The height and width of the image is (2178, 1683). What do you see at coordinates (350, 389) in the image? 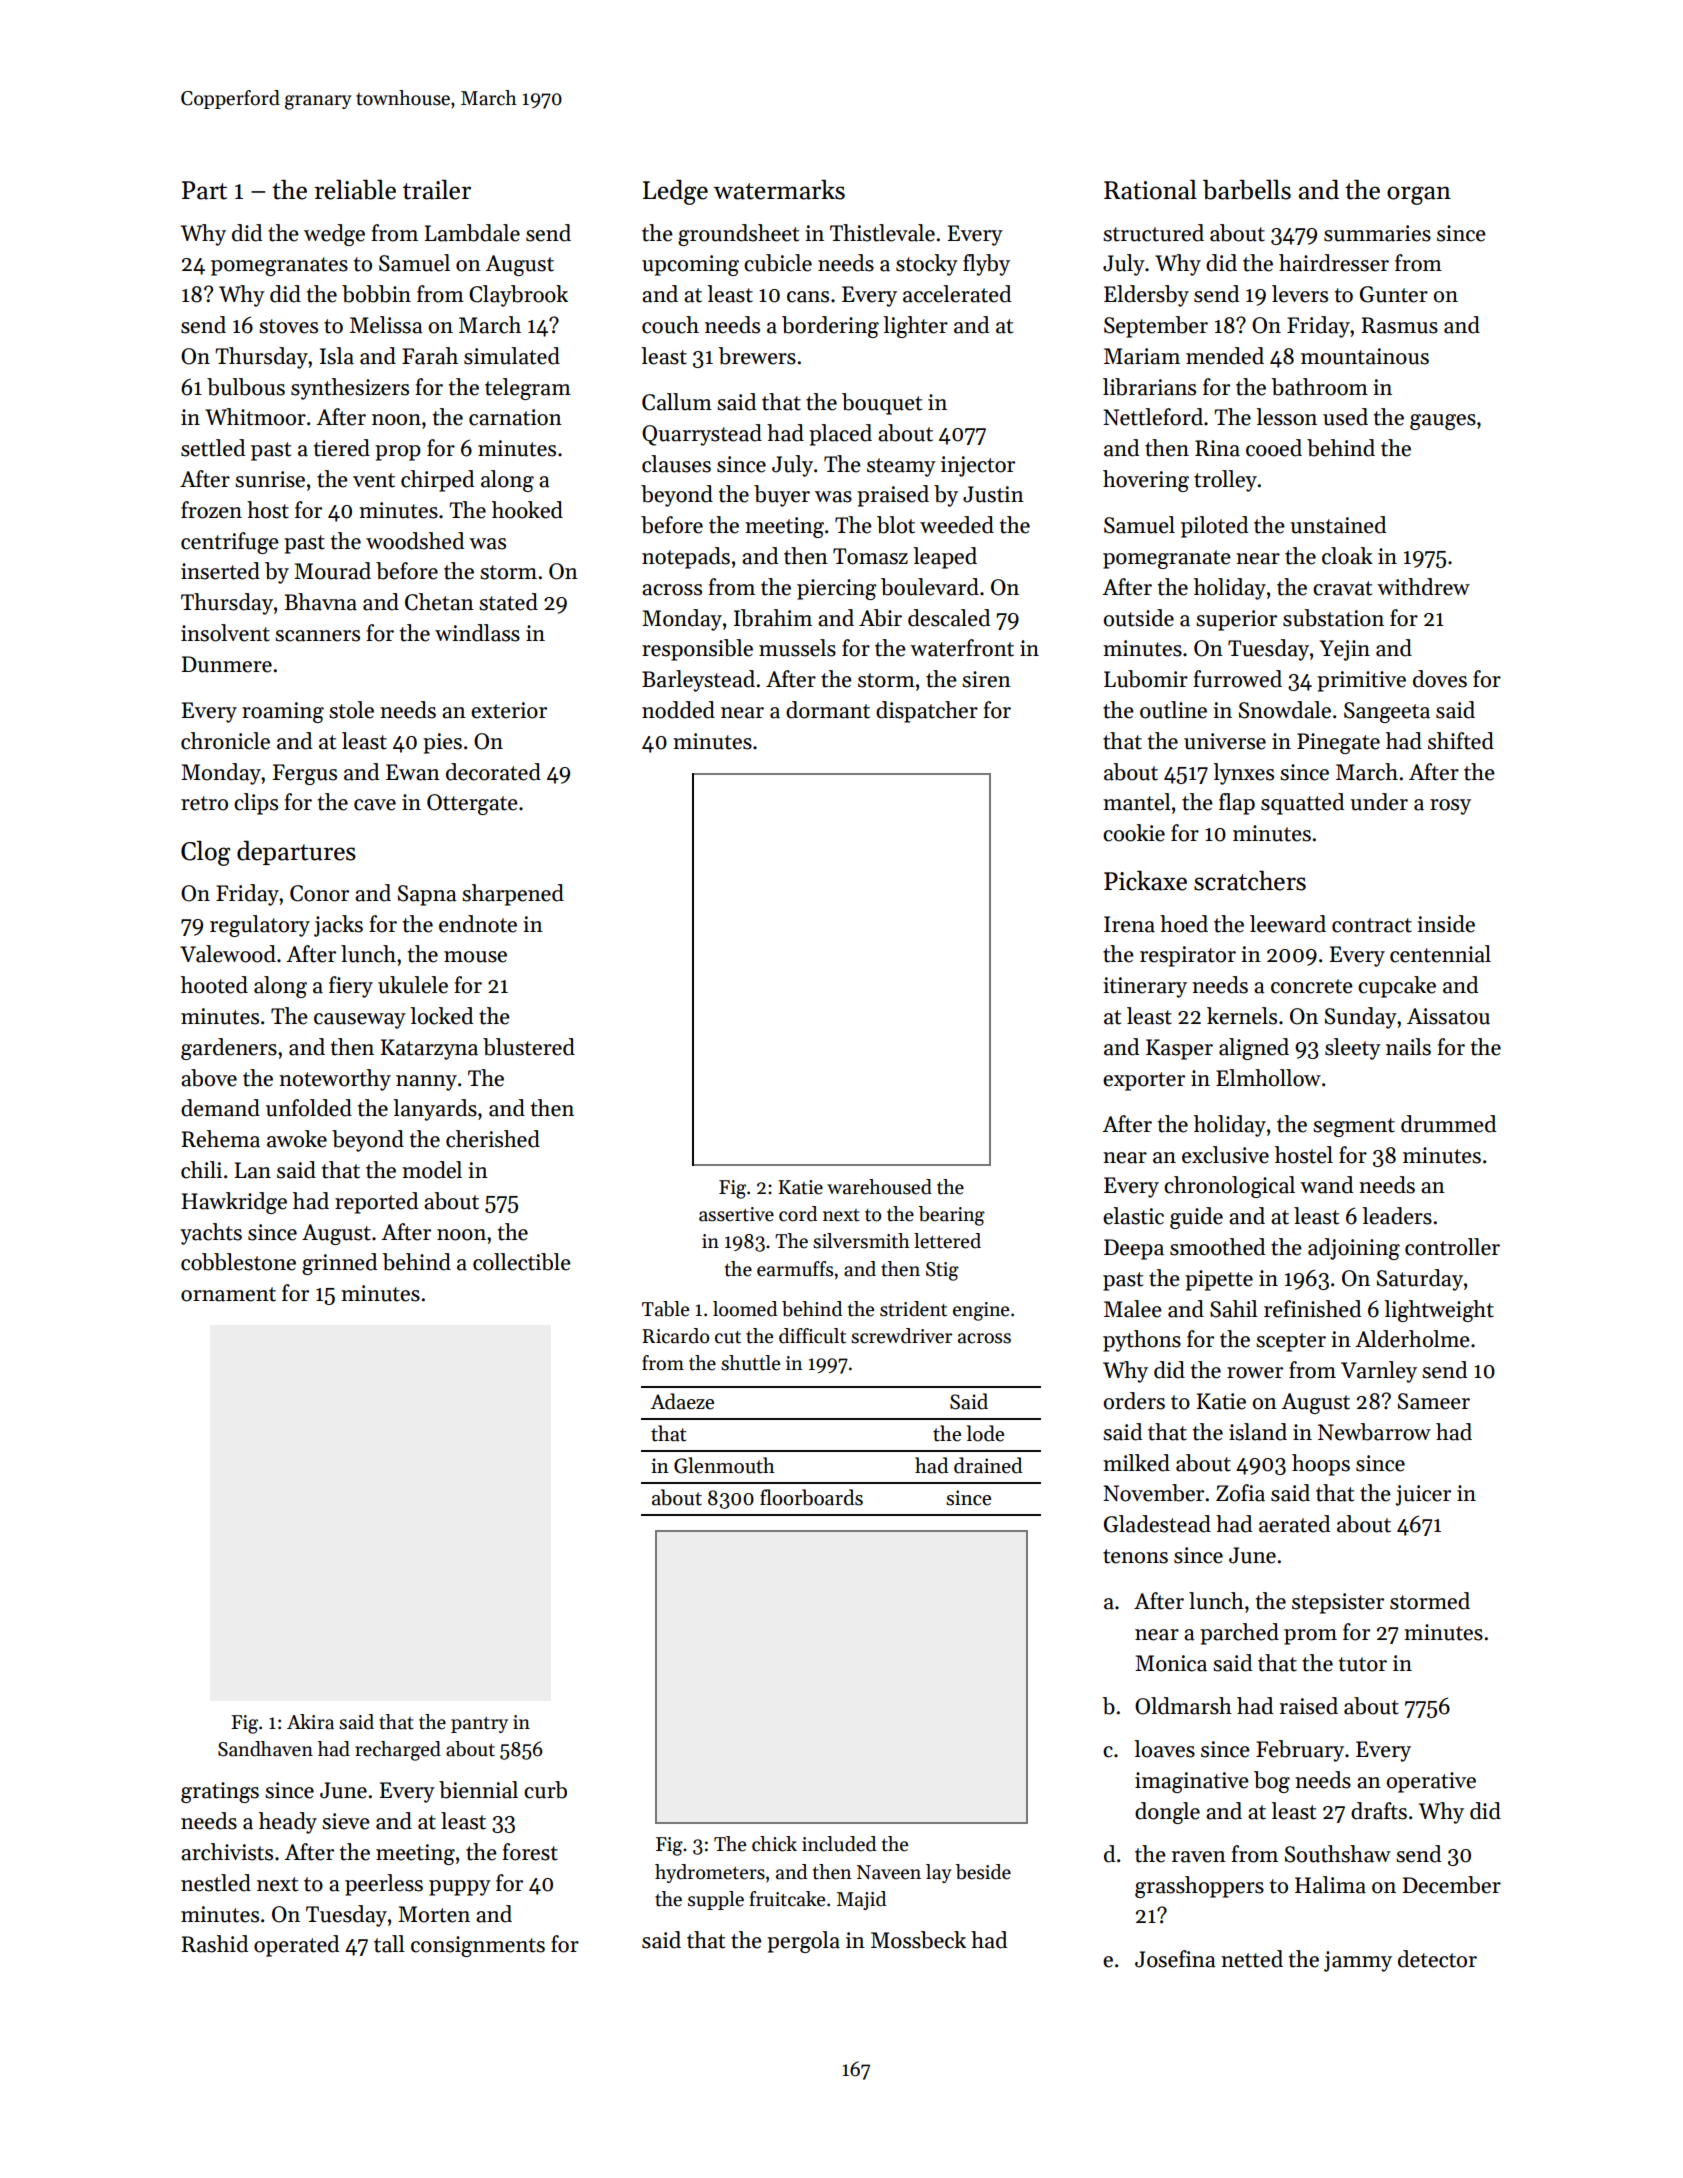
I see `synthesizers` at bounding box center [350, 389].
